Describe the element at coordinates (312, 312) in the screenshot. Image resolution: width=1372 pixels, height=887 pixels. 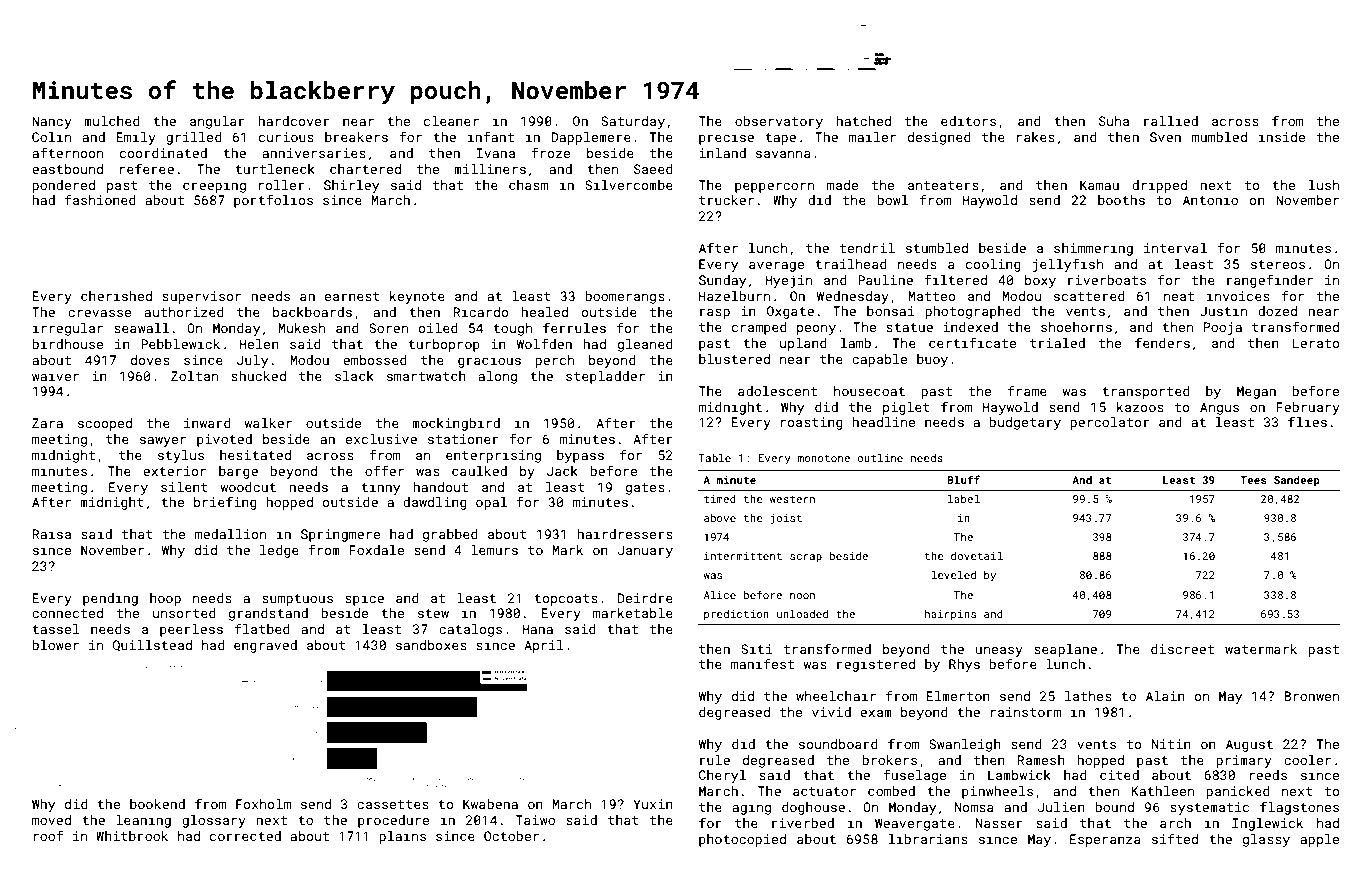
I see `backboards` at that location.
